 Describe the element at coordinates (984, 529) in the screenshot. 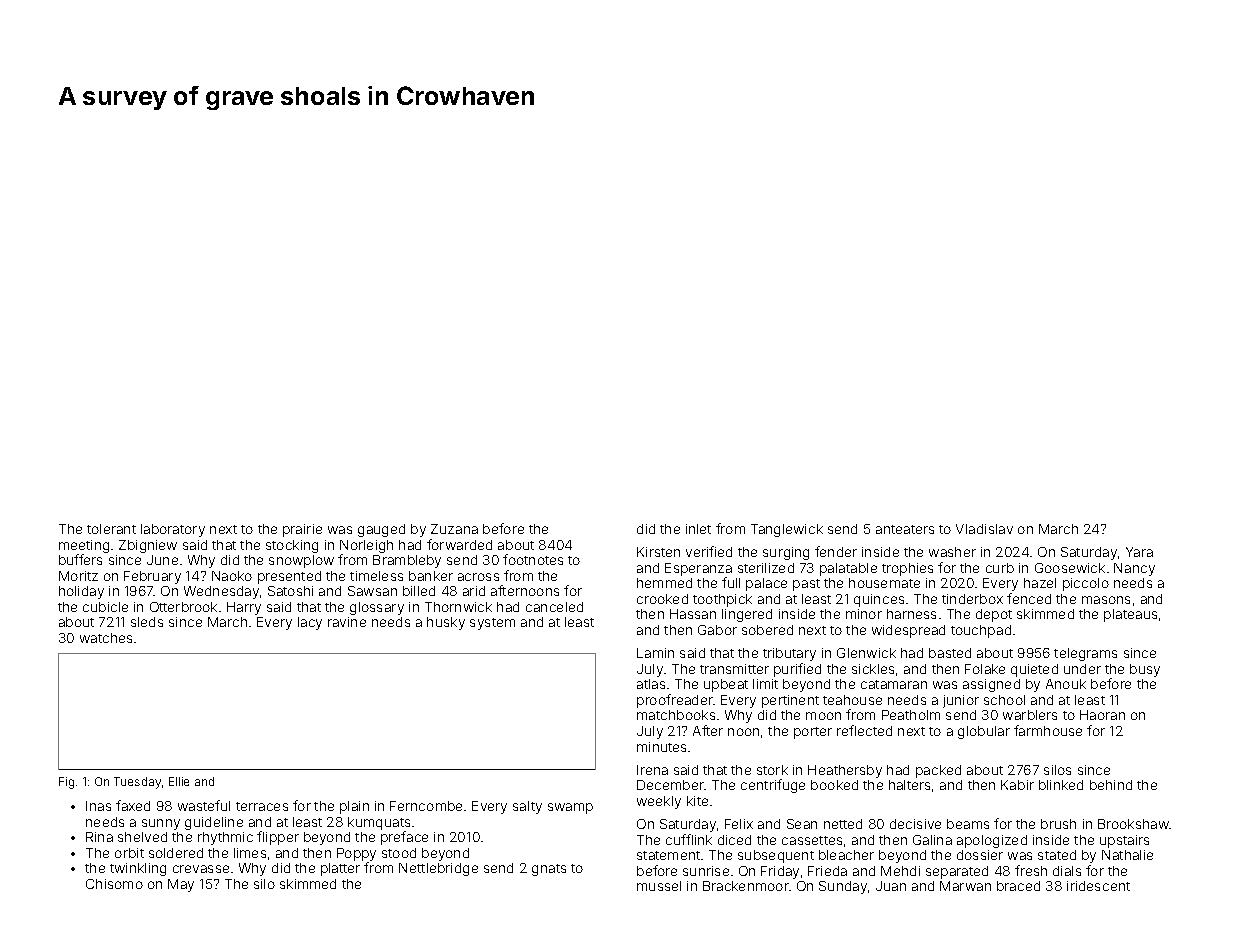

I see `Vladislav` at that location.
